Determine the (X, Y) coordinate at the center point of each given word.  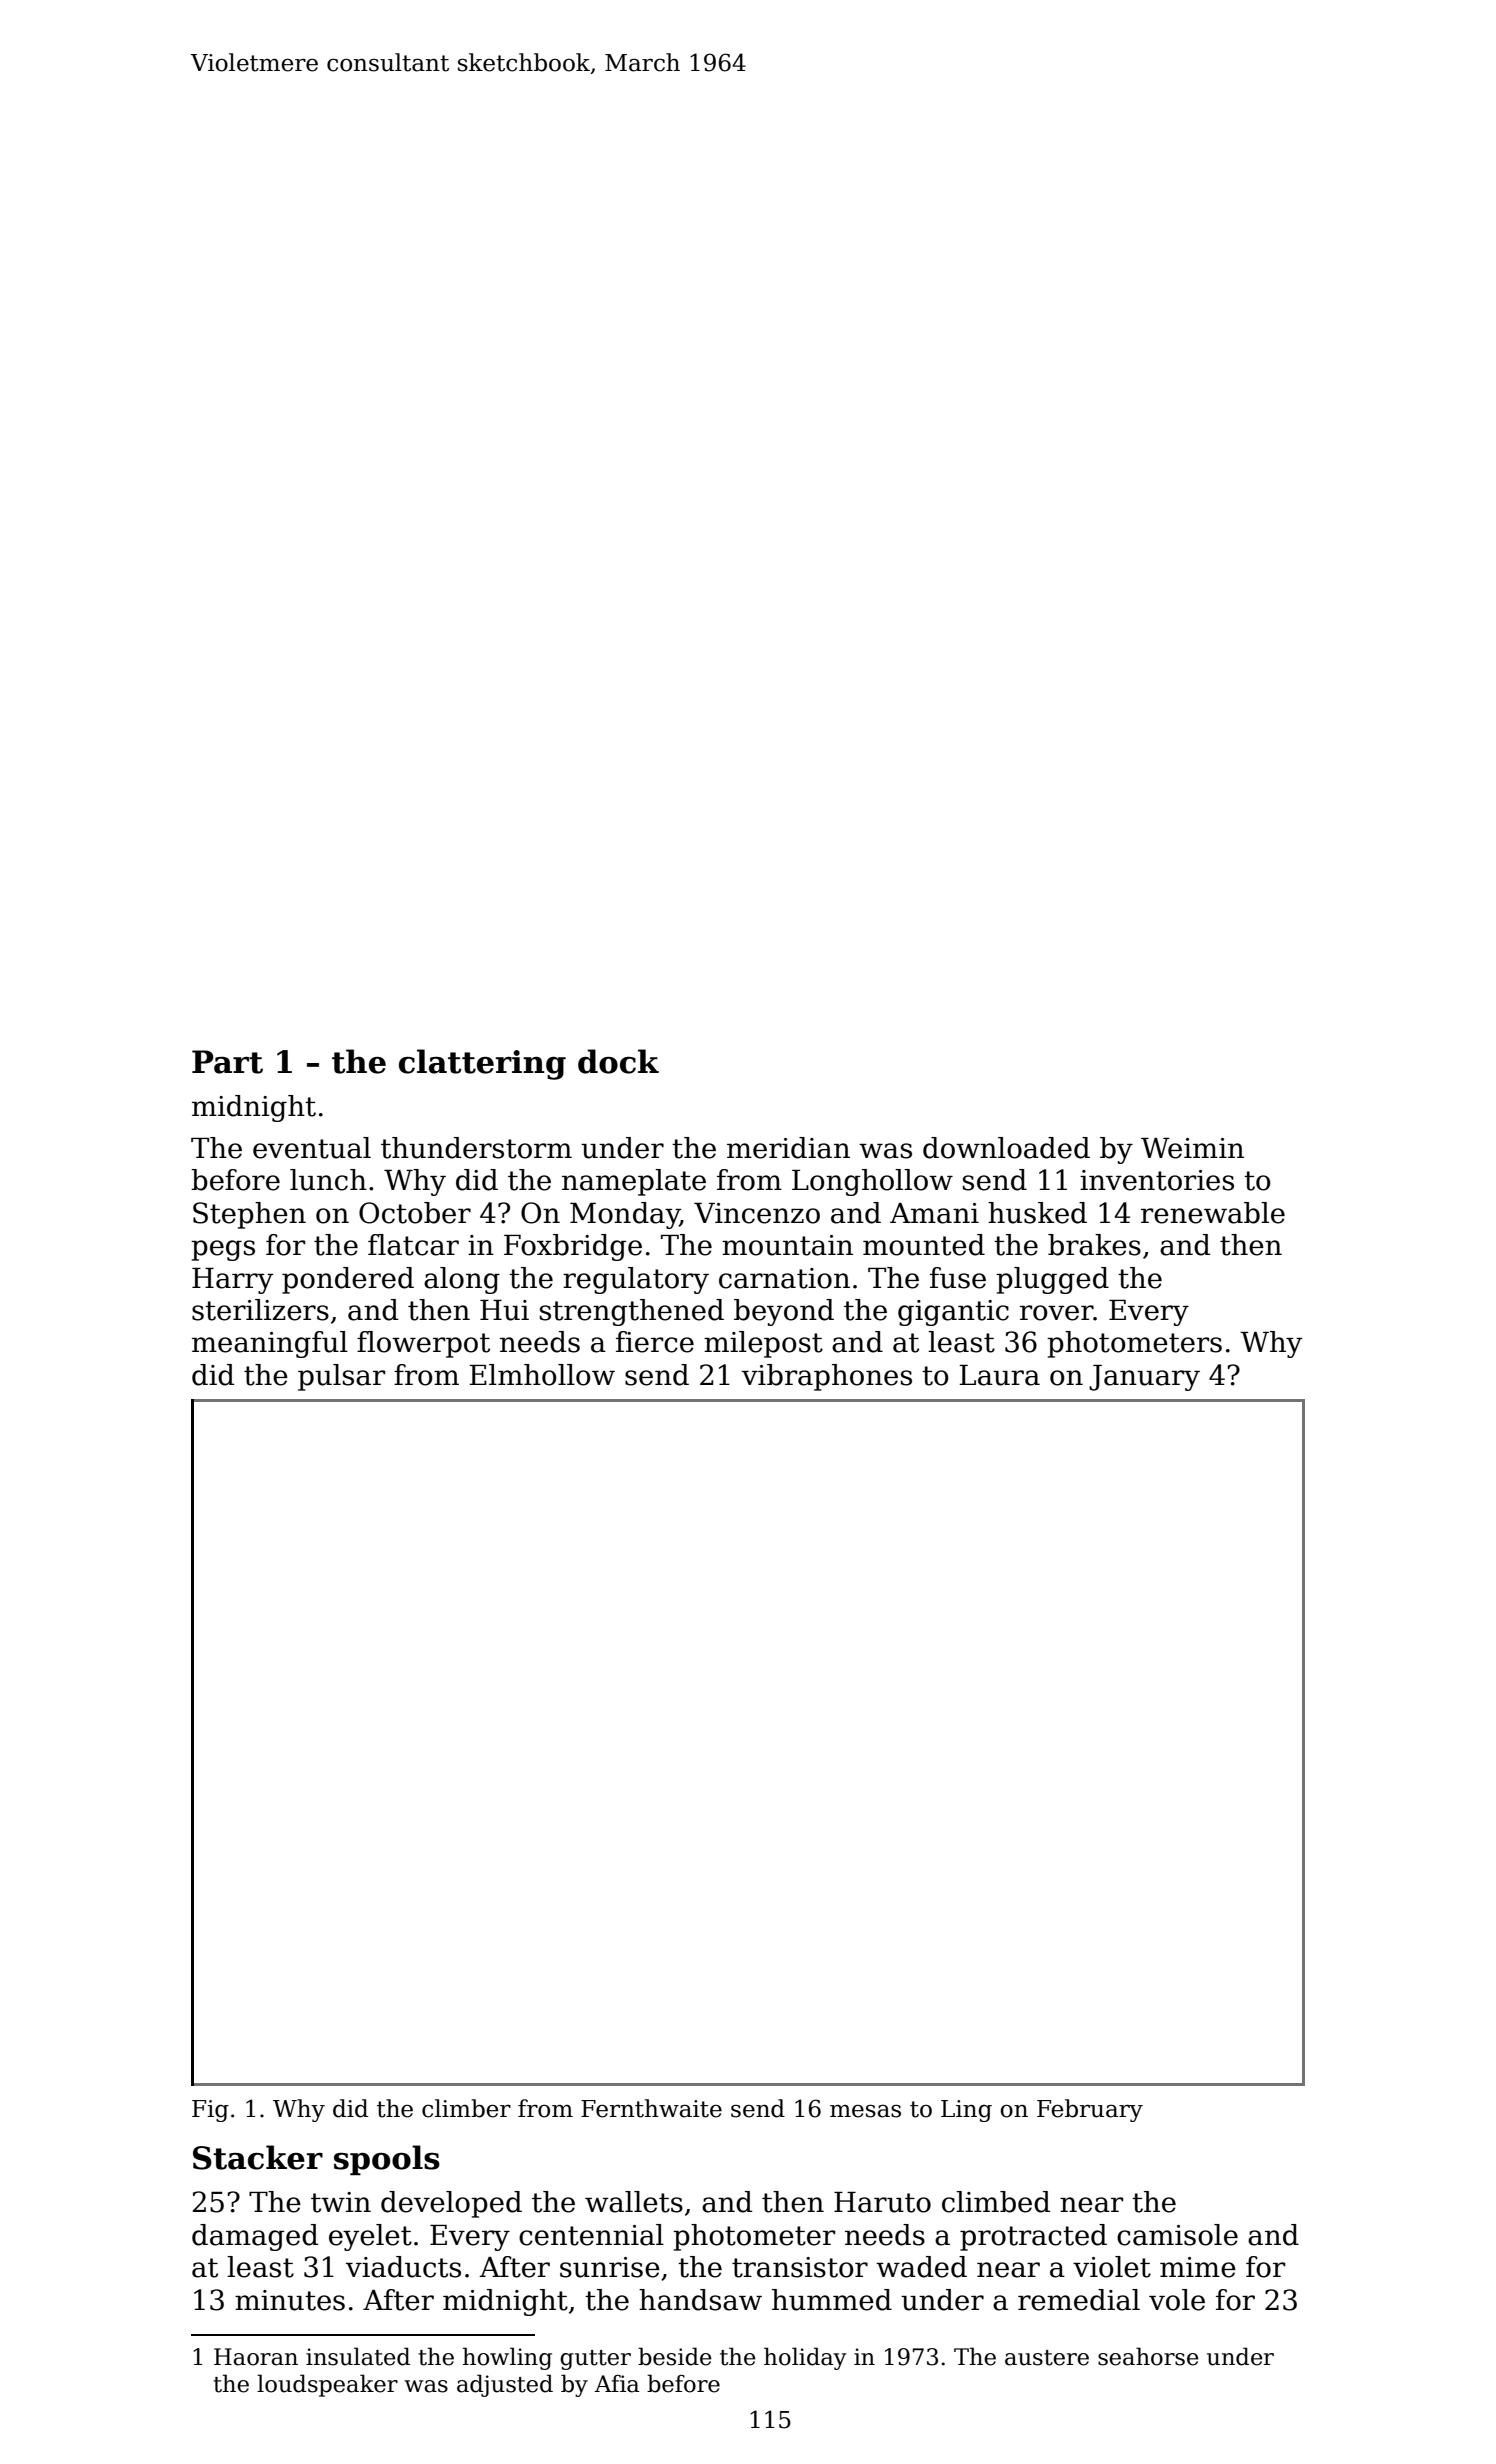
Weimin (1192, 1148)
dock (618, 1061)
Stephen (249, 1215)
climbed (996, 2202)
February (1090, 2110)
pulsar (341, 1377)
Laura (999, 1375)
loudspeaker (327, 2385)
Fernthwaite (651, 2108)
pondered (348, 1280)
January (1144, 1378)
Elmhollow (542, 1375)
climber (466, 2108)
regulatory (636, 1280)
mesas (865, 2111)
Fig (210, 2111)
